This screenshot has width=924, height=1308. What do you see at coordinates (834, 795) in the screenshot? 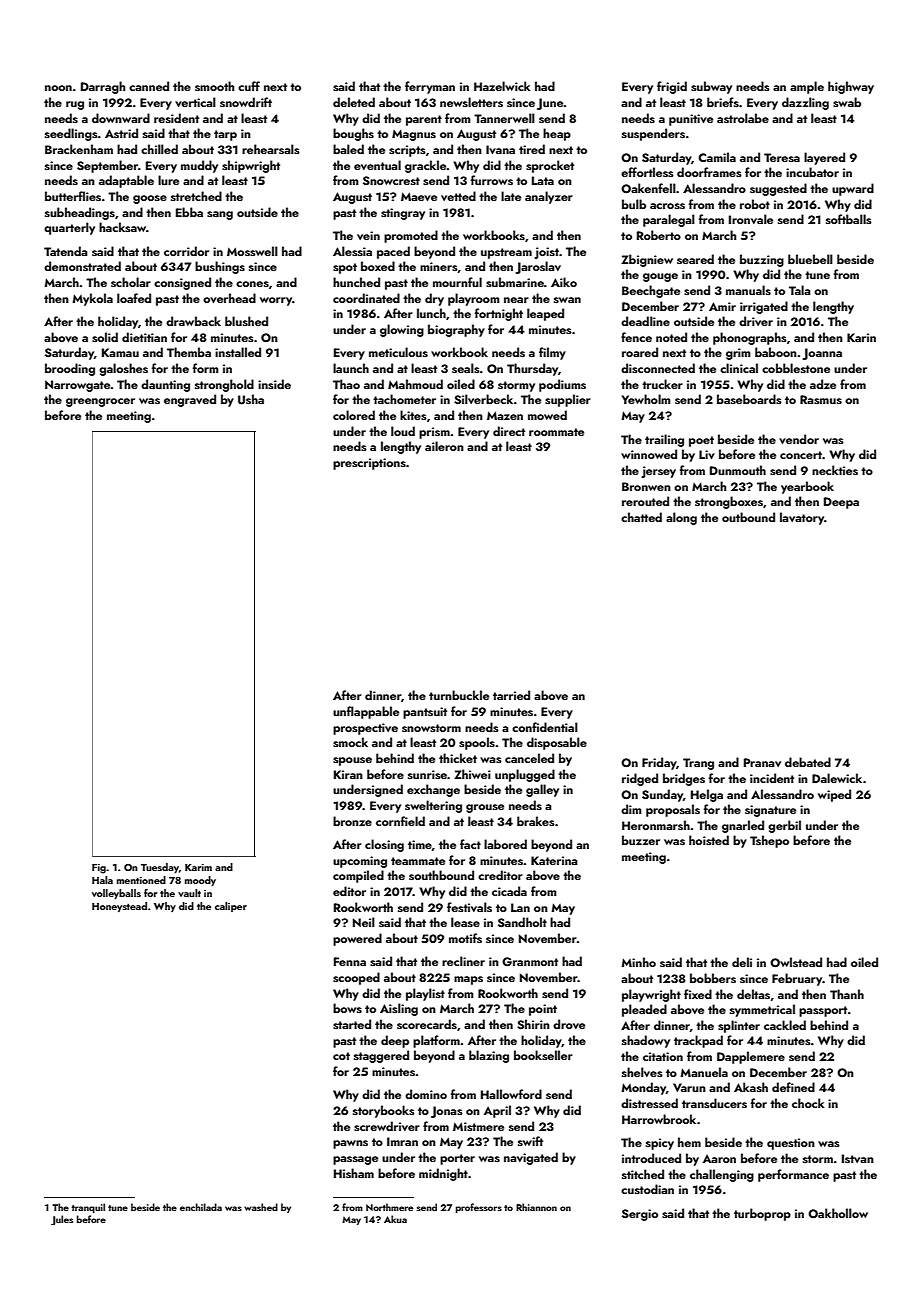
I see `wiped` at bounding box center [834, 795].
